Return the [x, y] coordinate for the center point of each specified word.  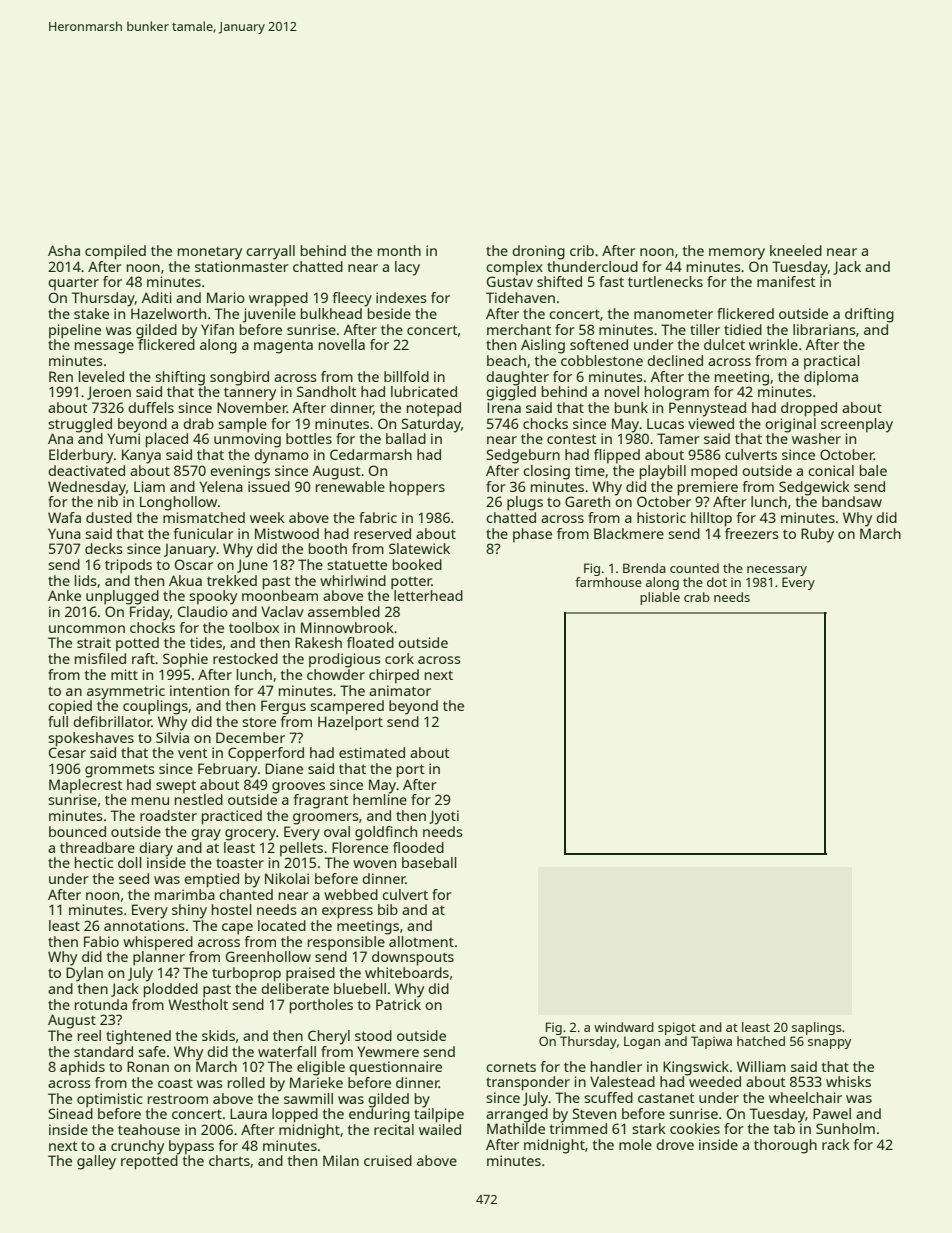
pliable [660, 598]
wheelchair [805, 1097]
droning [538, 252]
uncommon [87, 629]
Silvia [172, 737]
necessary [777, 571]
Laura [248, 1113]
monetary [210, 253]
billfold [406, 376]
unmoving [247, 440]
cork [399, 658]
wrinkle [773, 344]
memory [737, 254]
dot [717, 582]
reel [89, 1035]
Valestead [622, 1081]
